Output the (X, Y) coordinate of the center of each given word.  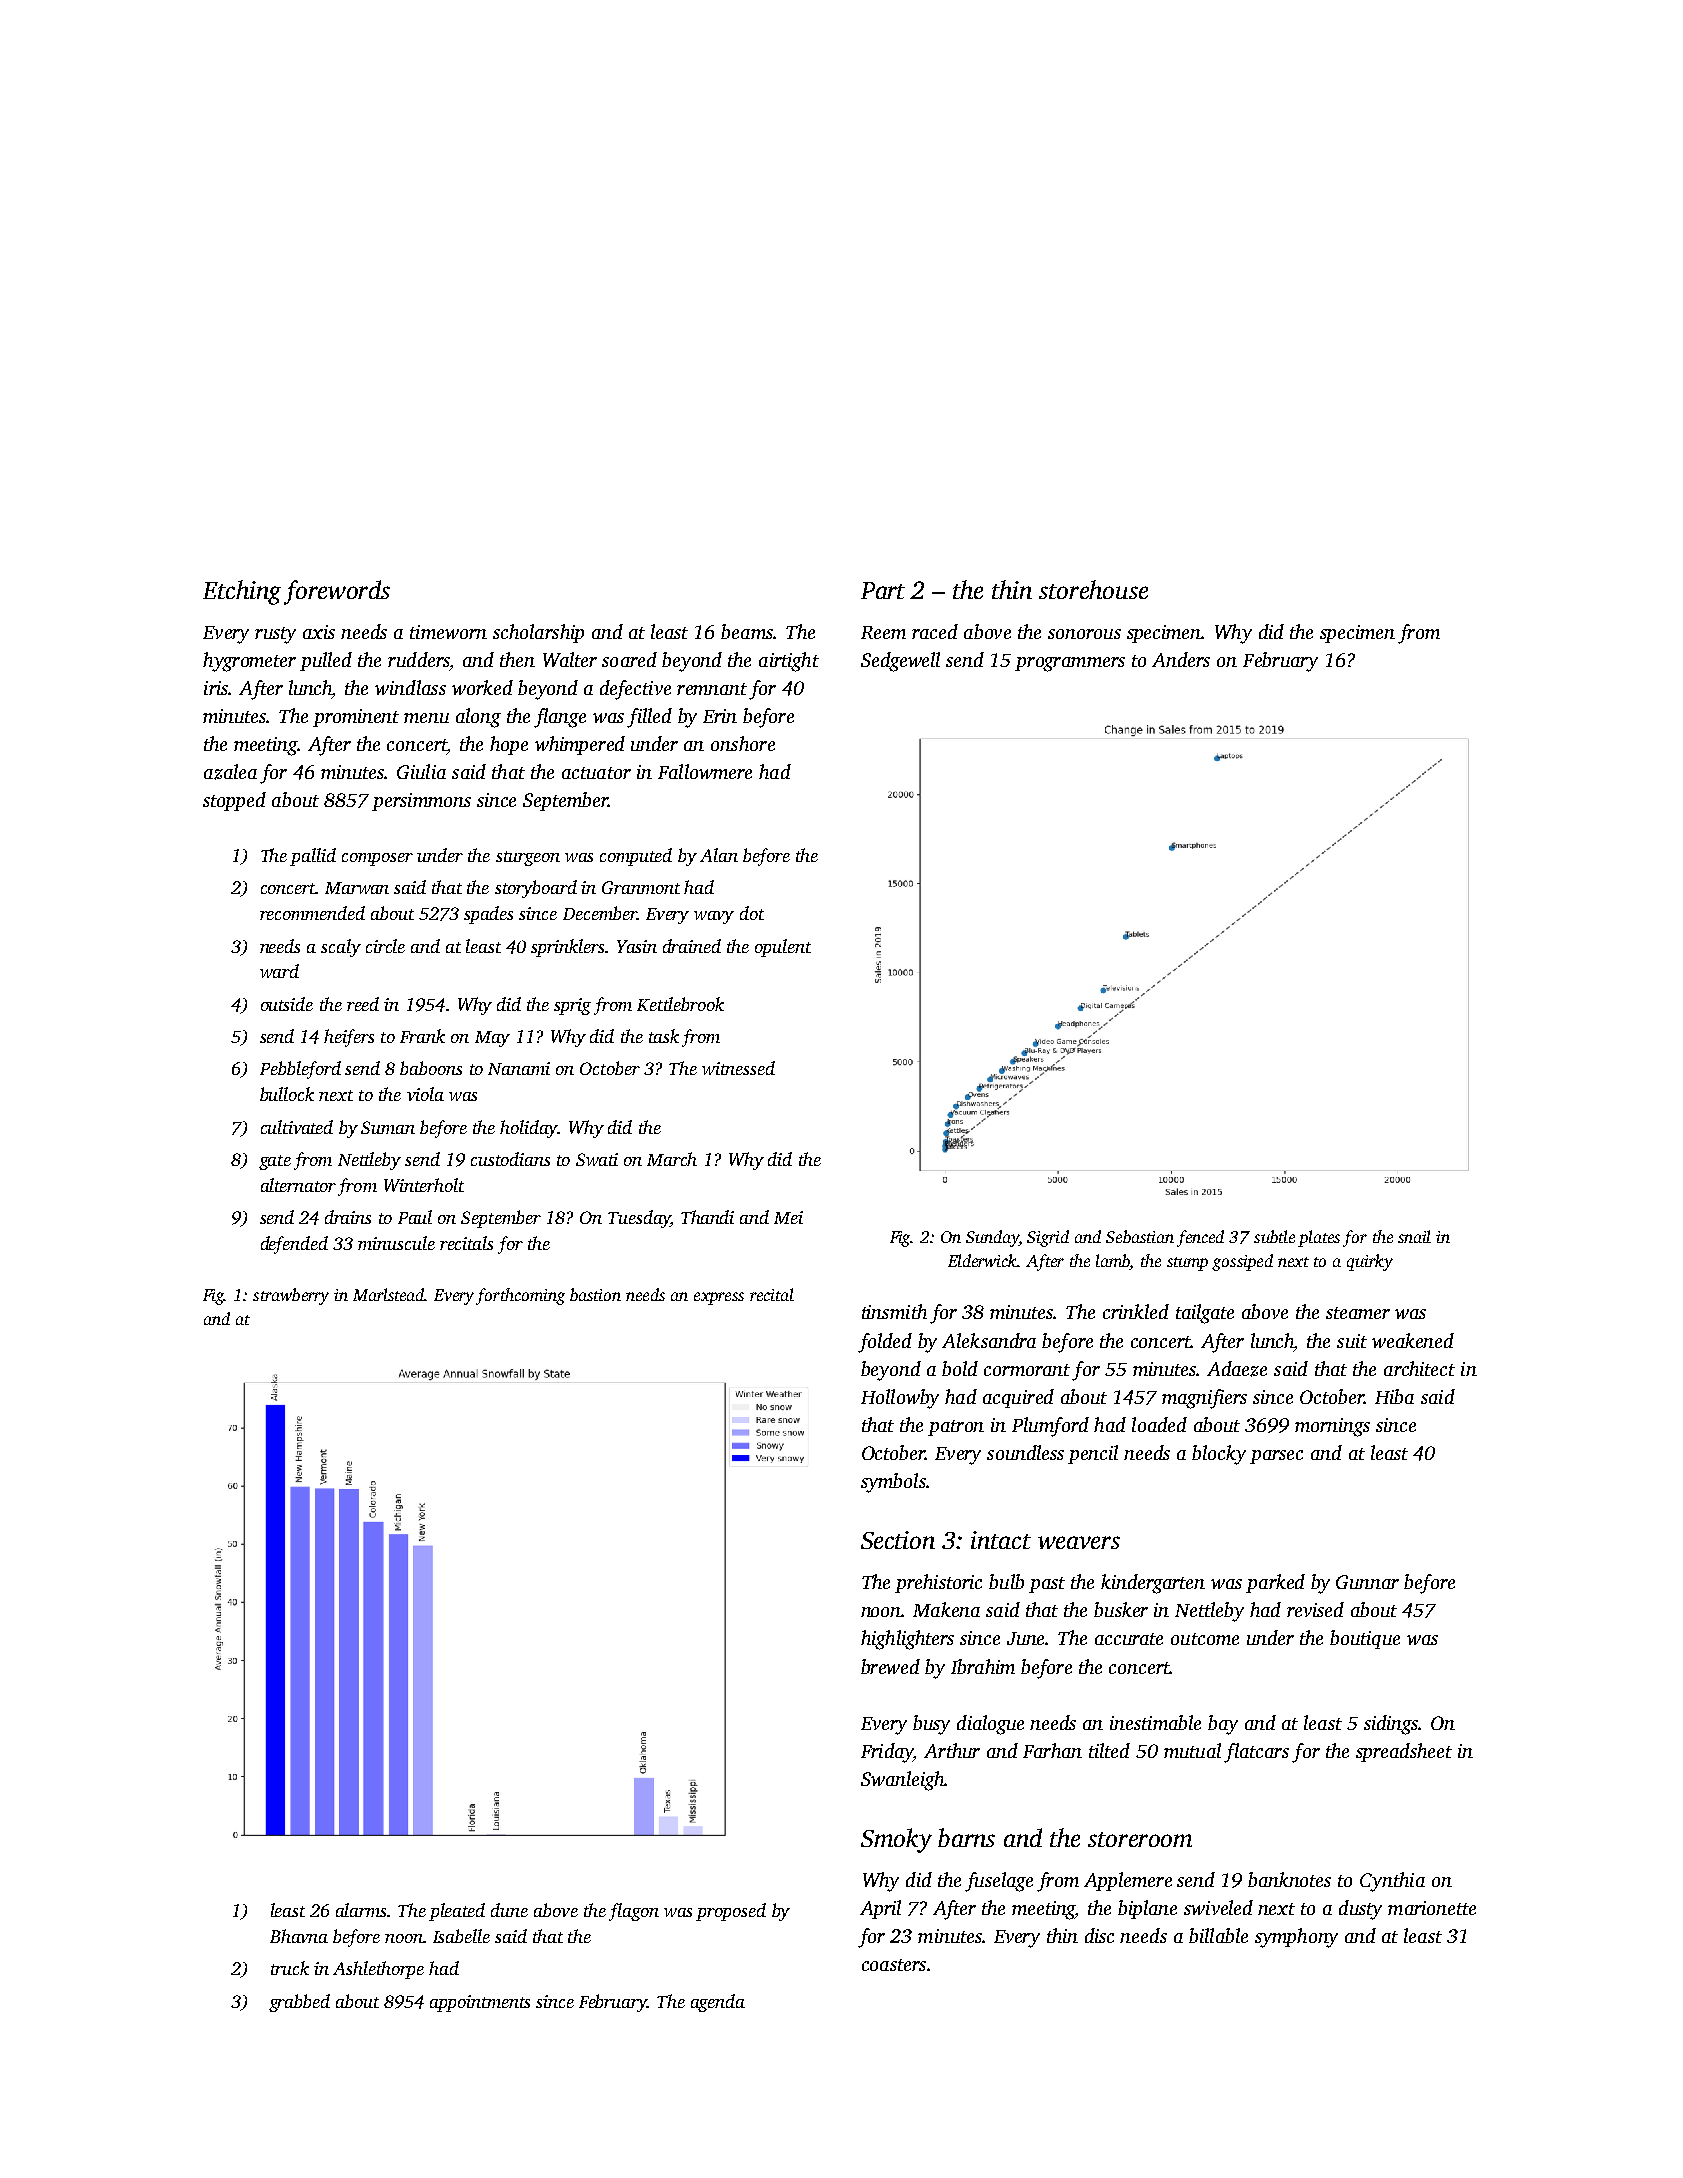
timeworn (448, 632)
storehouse (1093, 589)
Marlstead (389, 1294)
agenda (718, 2003)
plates (1319, 1238)
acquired (1018, 1398)
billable (1218, 1935)
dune (509, 1910)
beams (747, 631)
